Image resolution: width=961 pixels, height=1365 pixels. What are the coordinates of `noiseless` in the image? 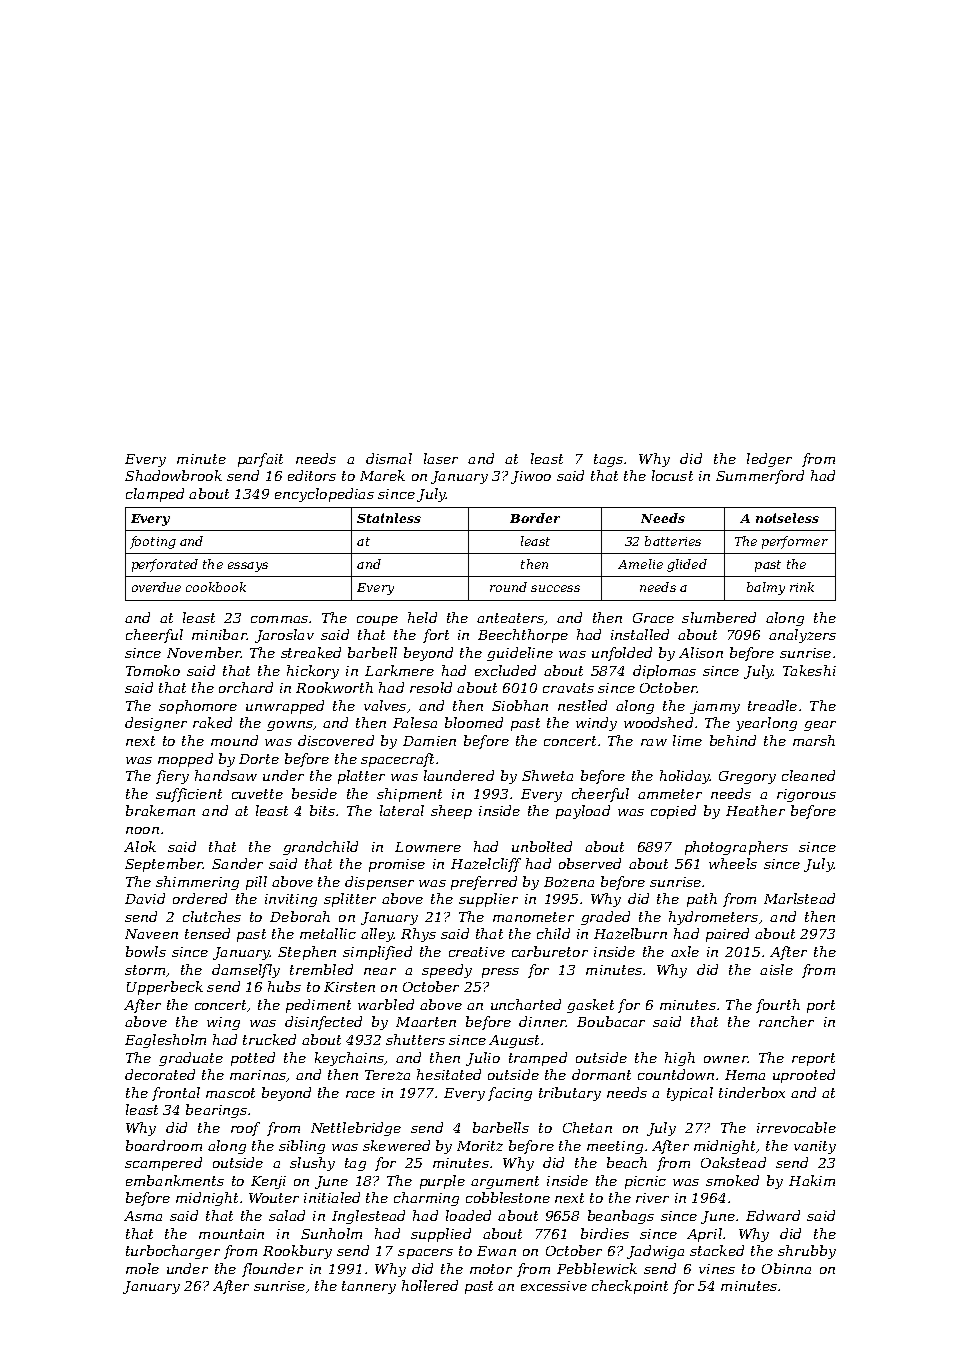 It's located at (787, 518).
